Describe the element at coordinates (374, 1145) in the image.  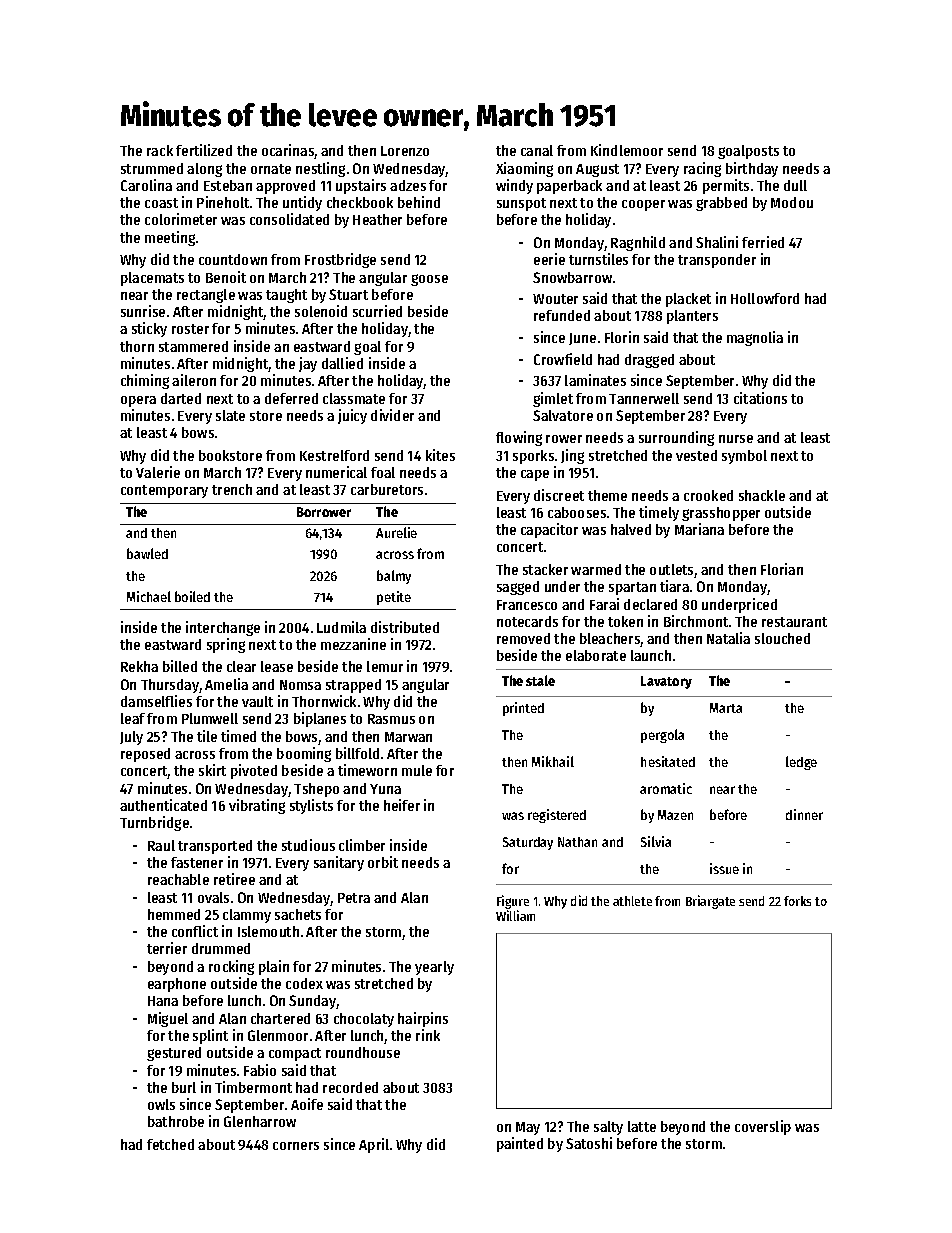
I see `April` at that location.
